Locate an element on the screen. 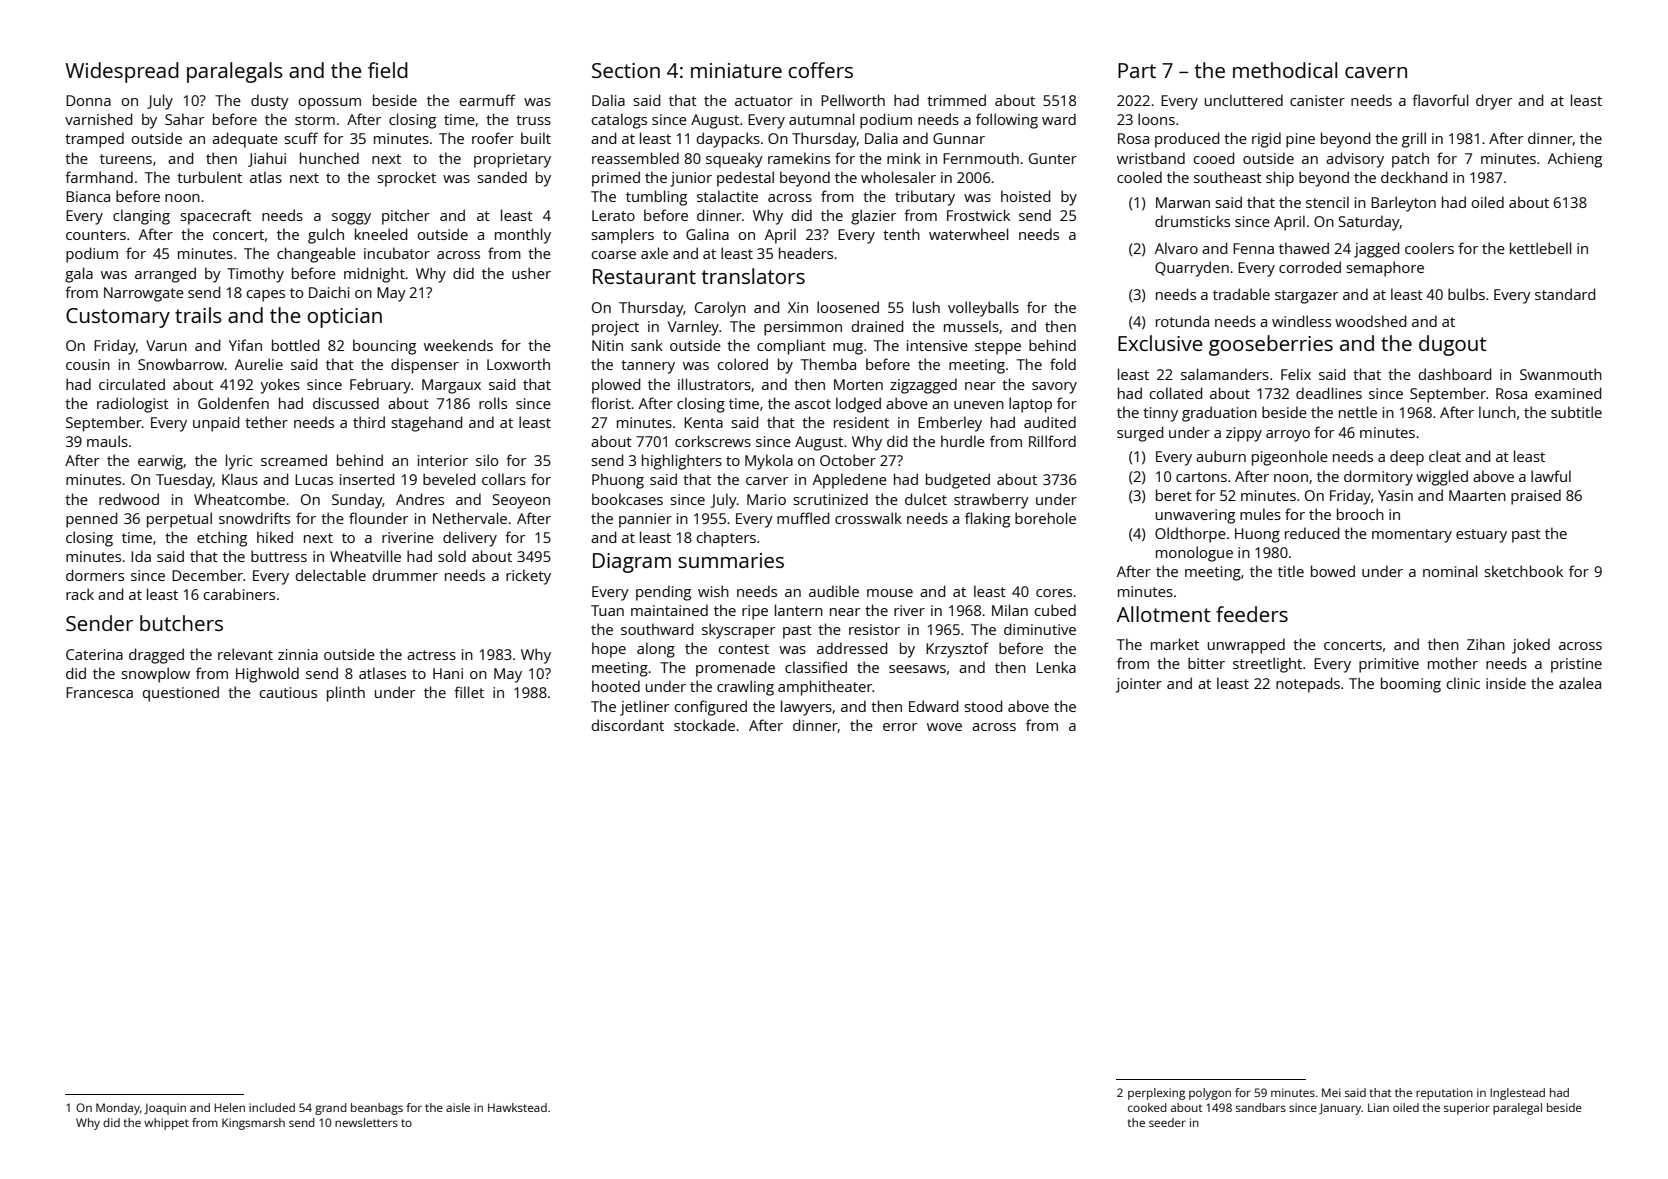 The height and width of the screenshot is (1179, 1668). Joaquin is located at coordinates (165, 1109).
